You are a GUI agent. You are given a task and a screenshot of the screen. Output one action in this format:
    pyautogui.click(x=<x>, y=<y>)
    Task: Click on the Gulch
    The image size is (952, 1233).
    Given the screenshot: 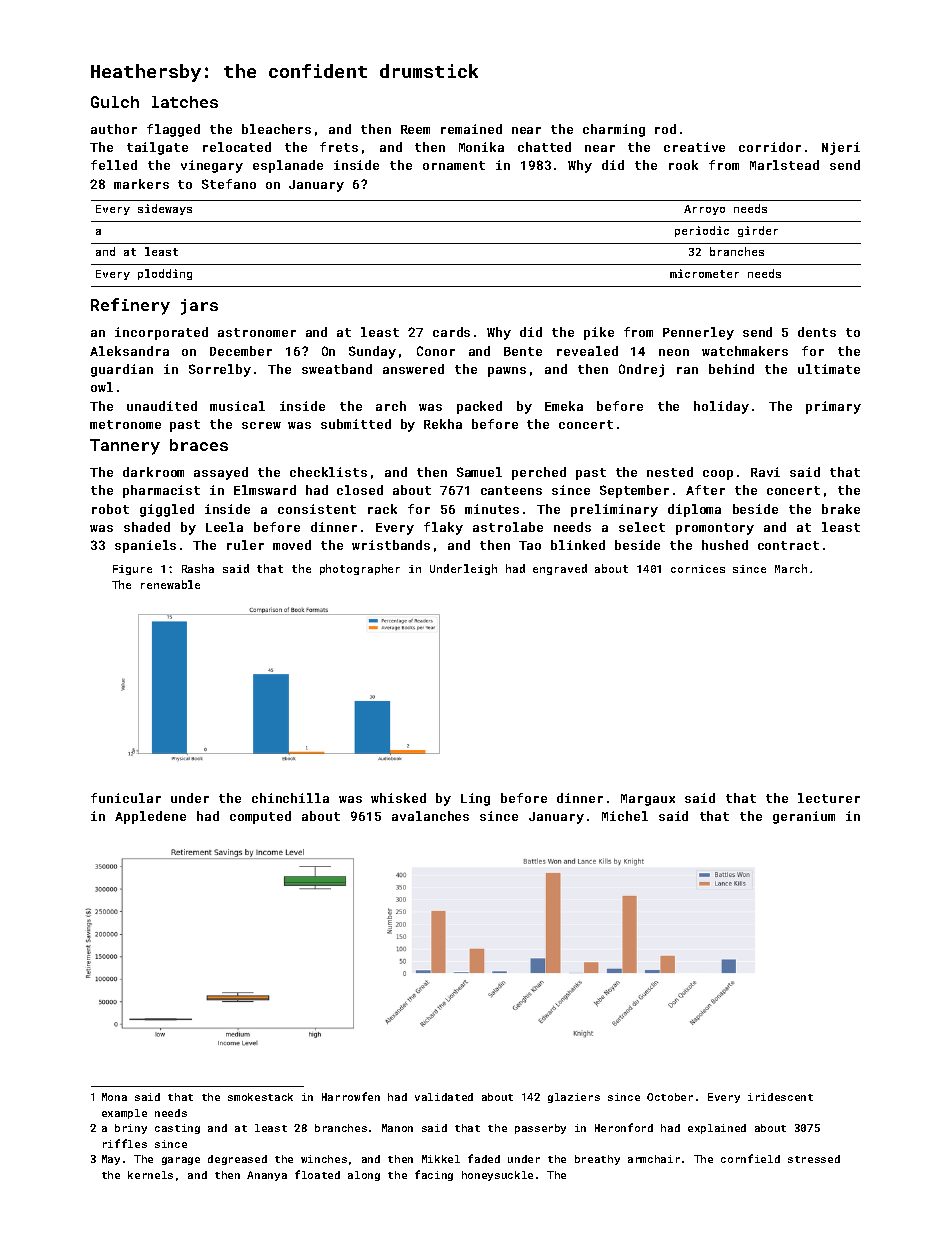 What is the action you would take?
    pyautogui.click(x=115, y=102)
